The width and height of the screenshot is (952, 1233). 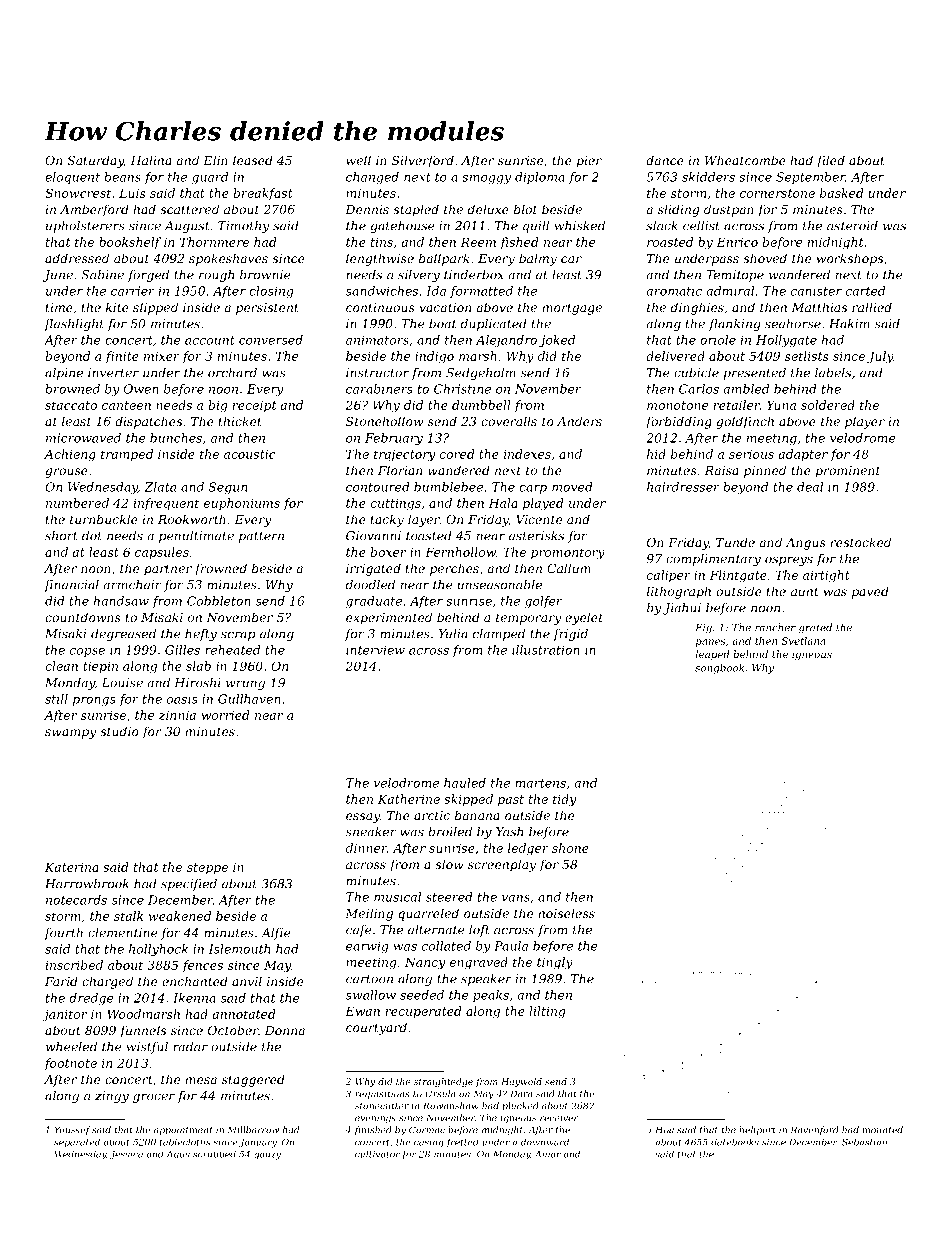 I want to click on janitor, so click(x=65, y=1016).
